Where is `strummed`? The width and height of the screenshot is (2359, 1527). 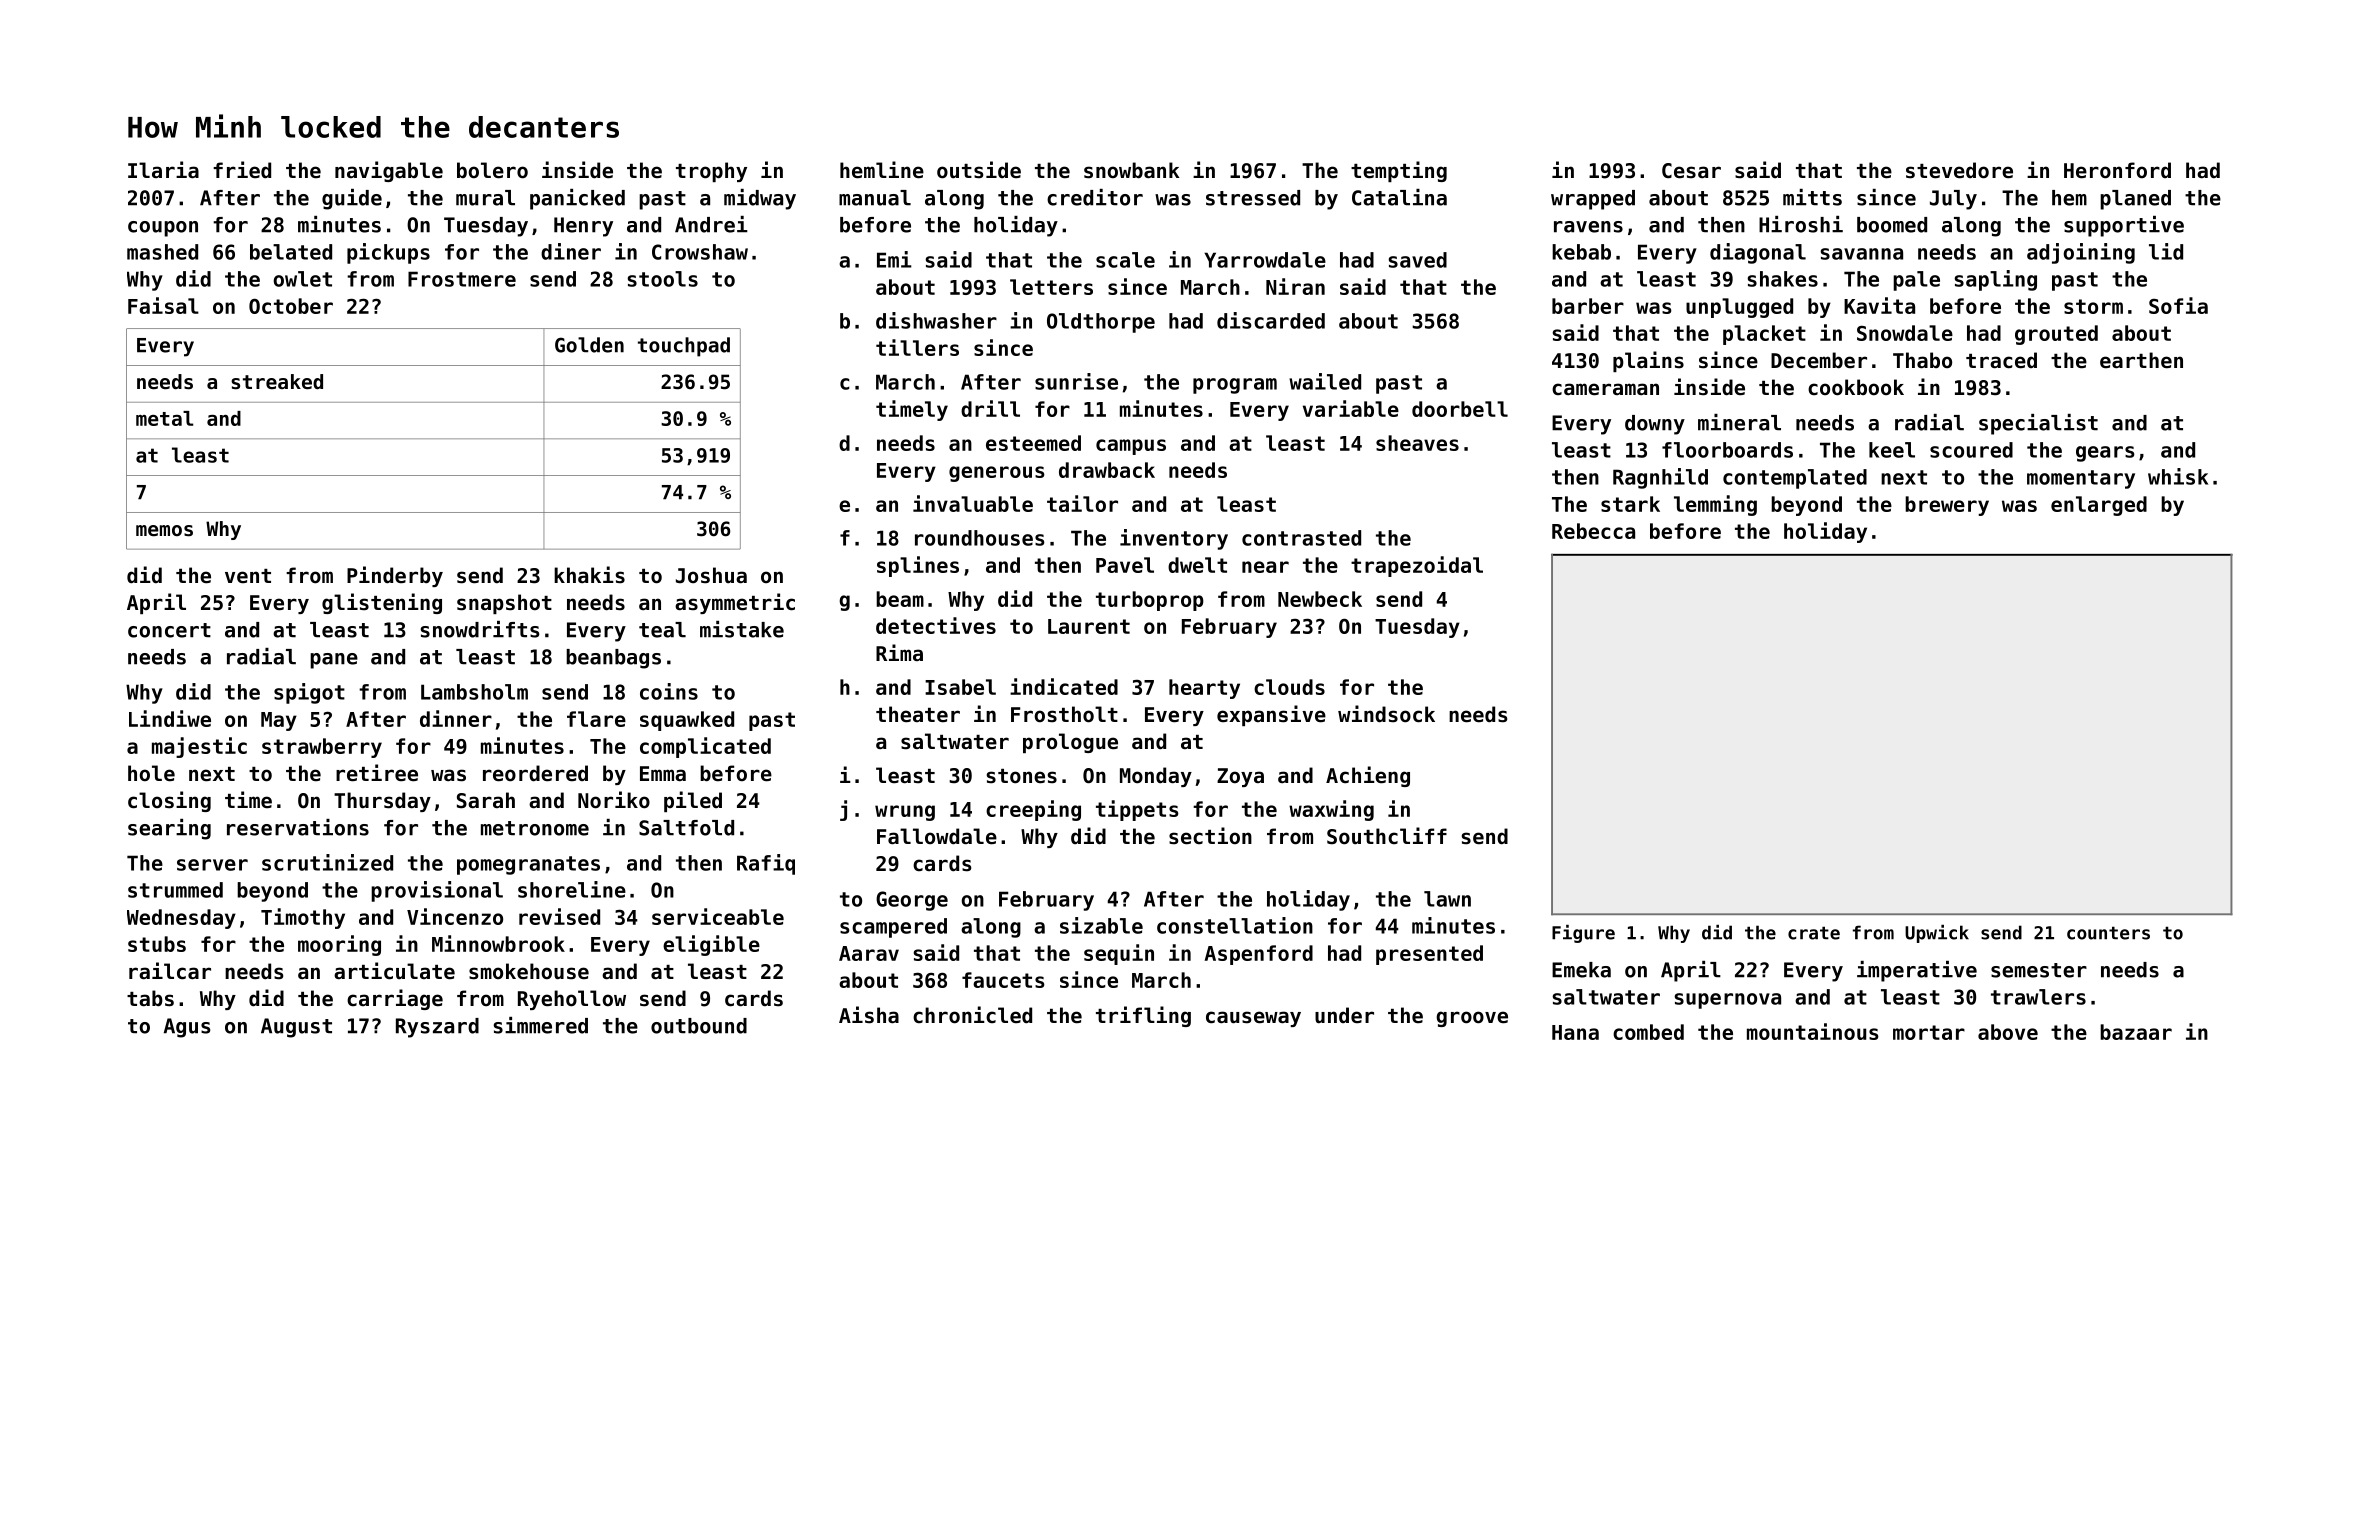
strummed is located at coordinates (175, 890).
